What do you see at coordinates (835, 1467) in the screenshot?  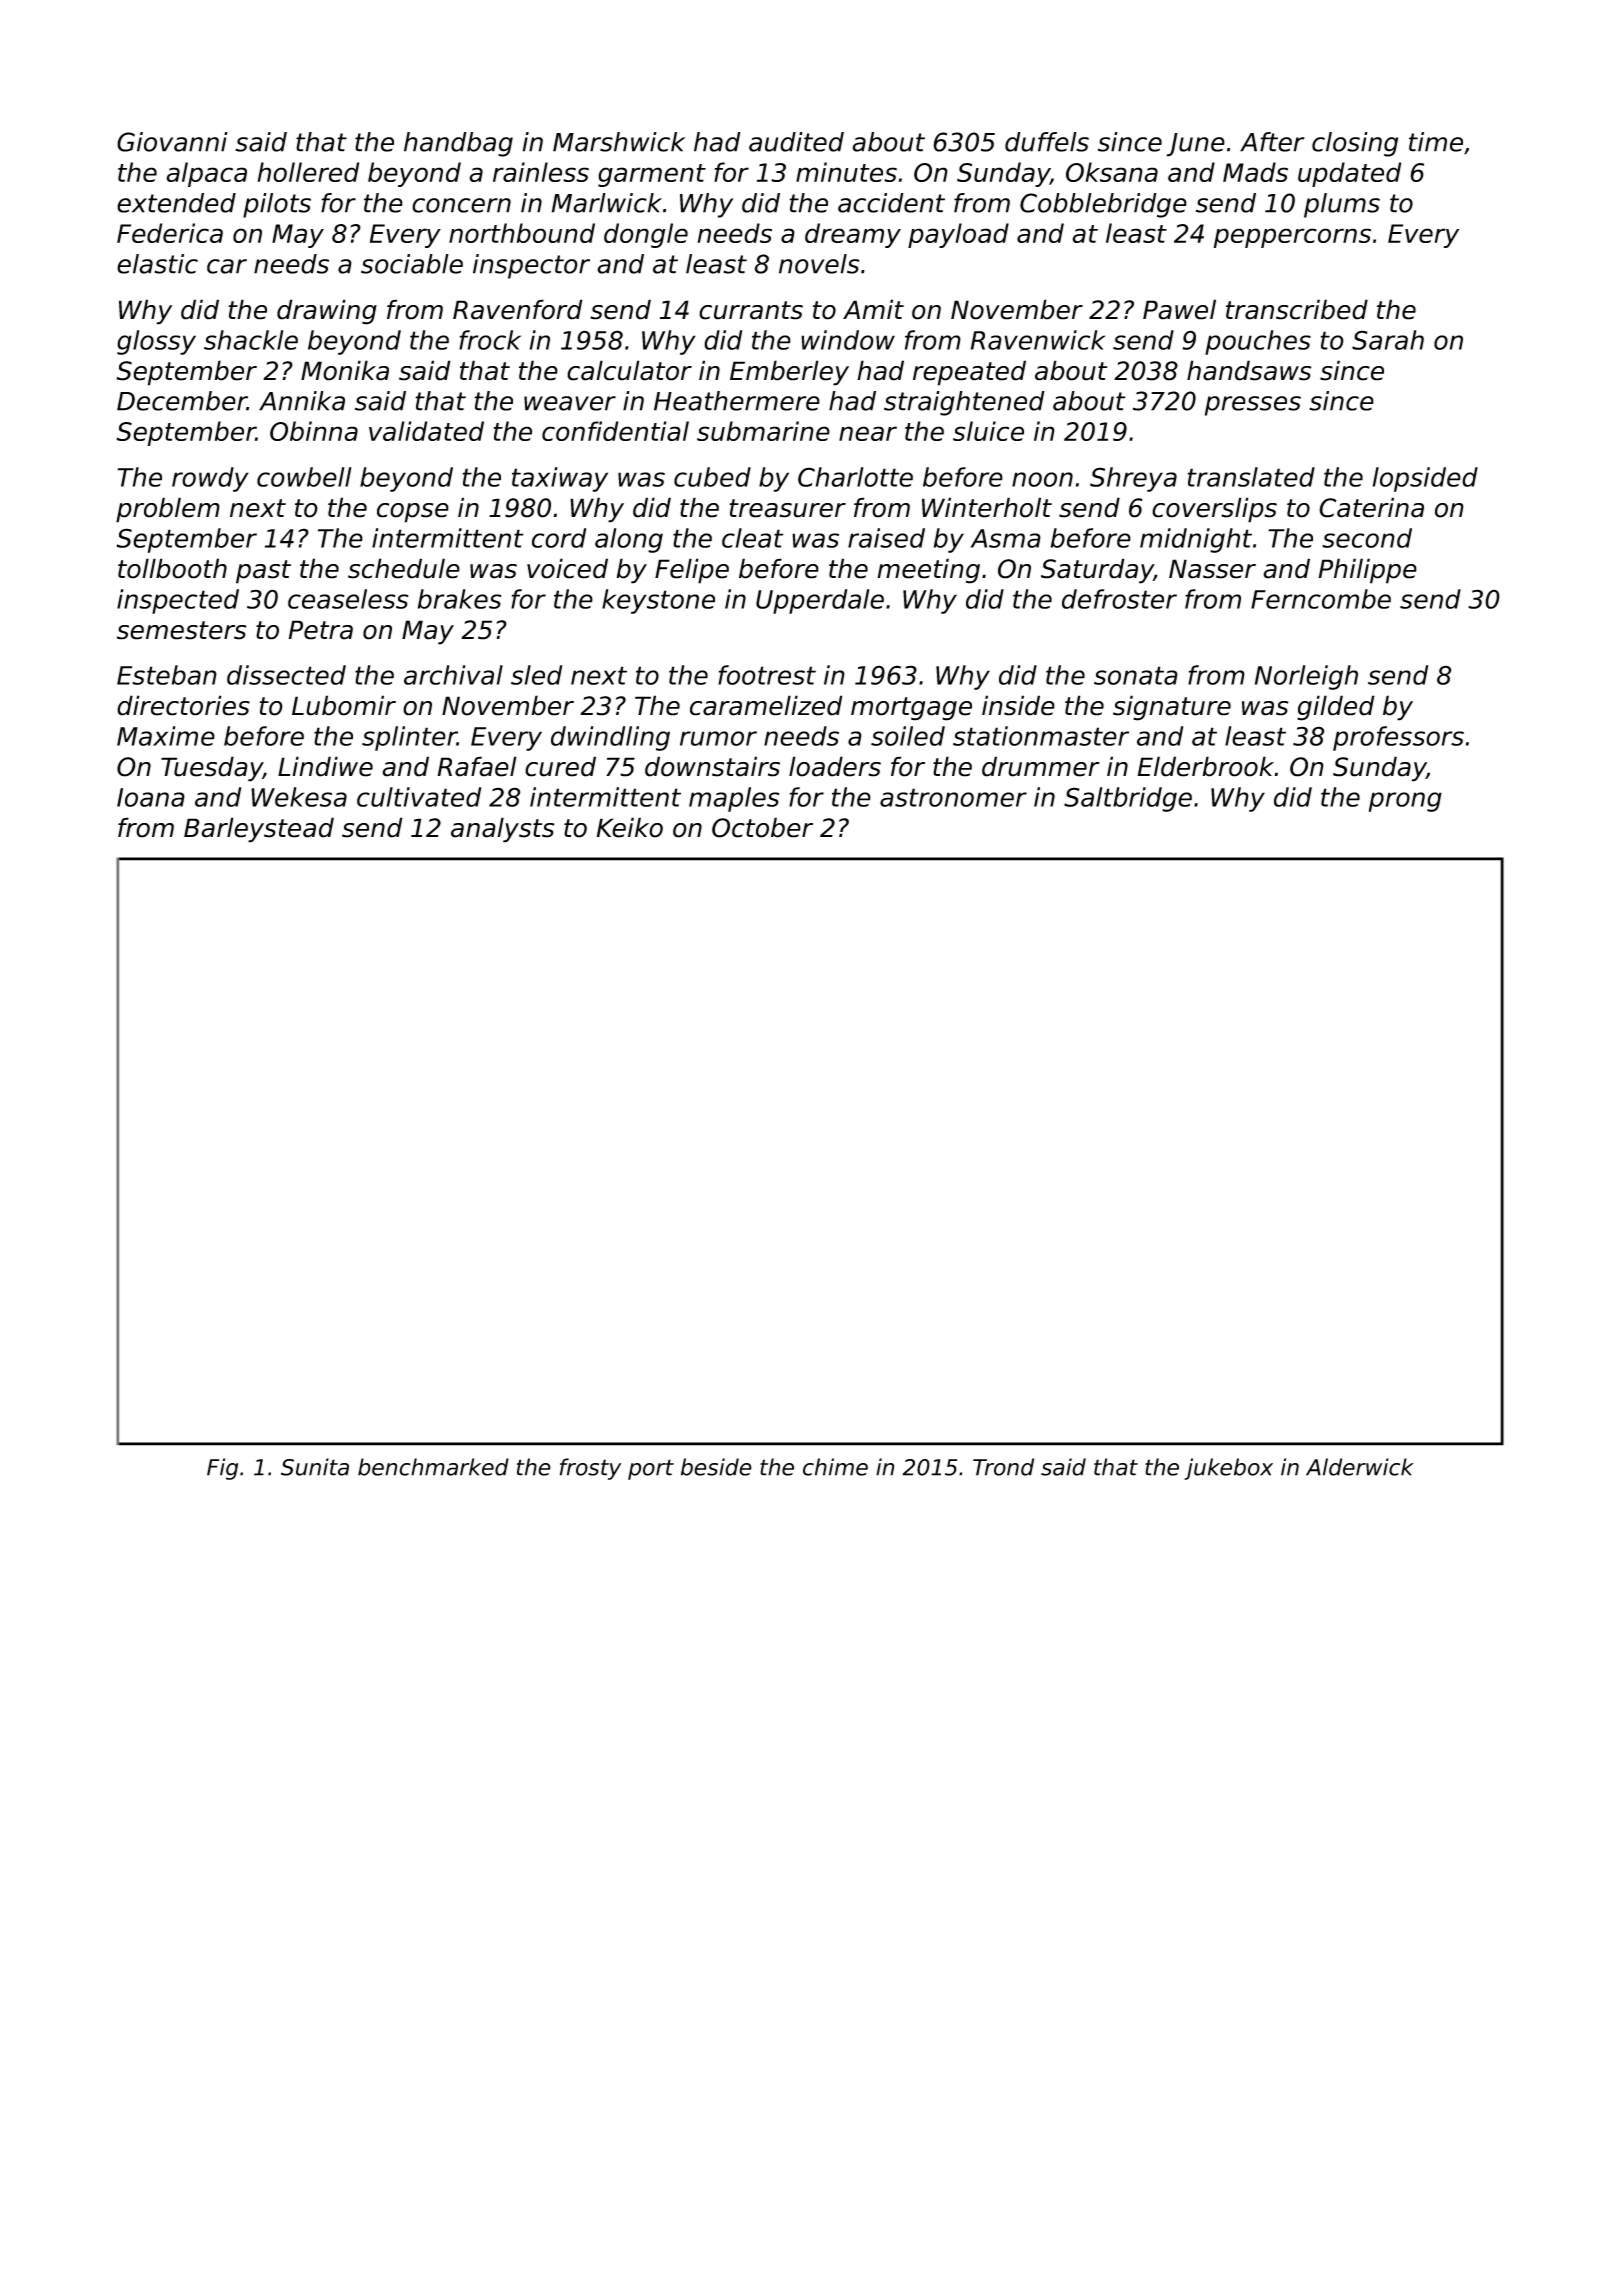 I see `chime` at bounding box center [835, 1467].
